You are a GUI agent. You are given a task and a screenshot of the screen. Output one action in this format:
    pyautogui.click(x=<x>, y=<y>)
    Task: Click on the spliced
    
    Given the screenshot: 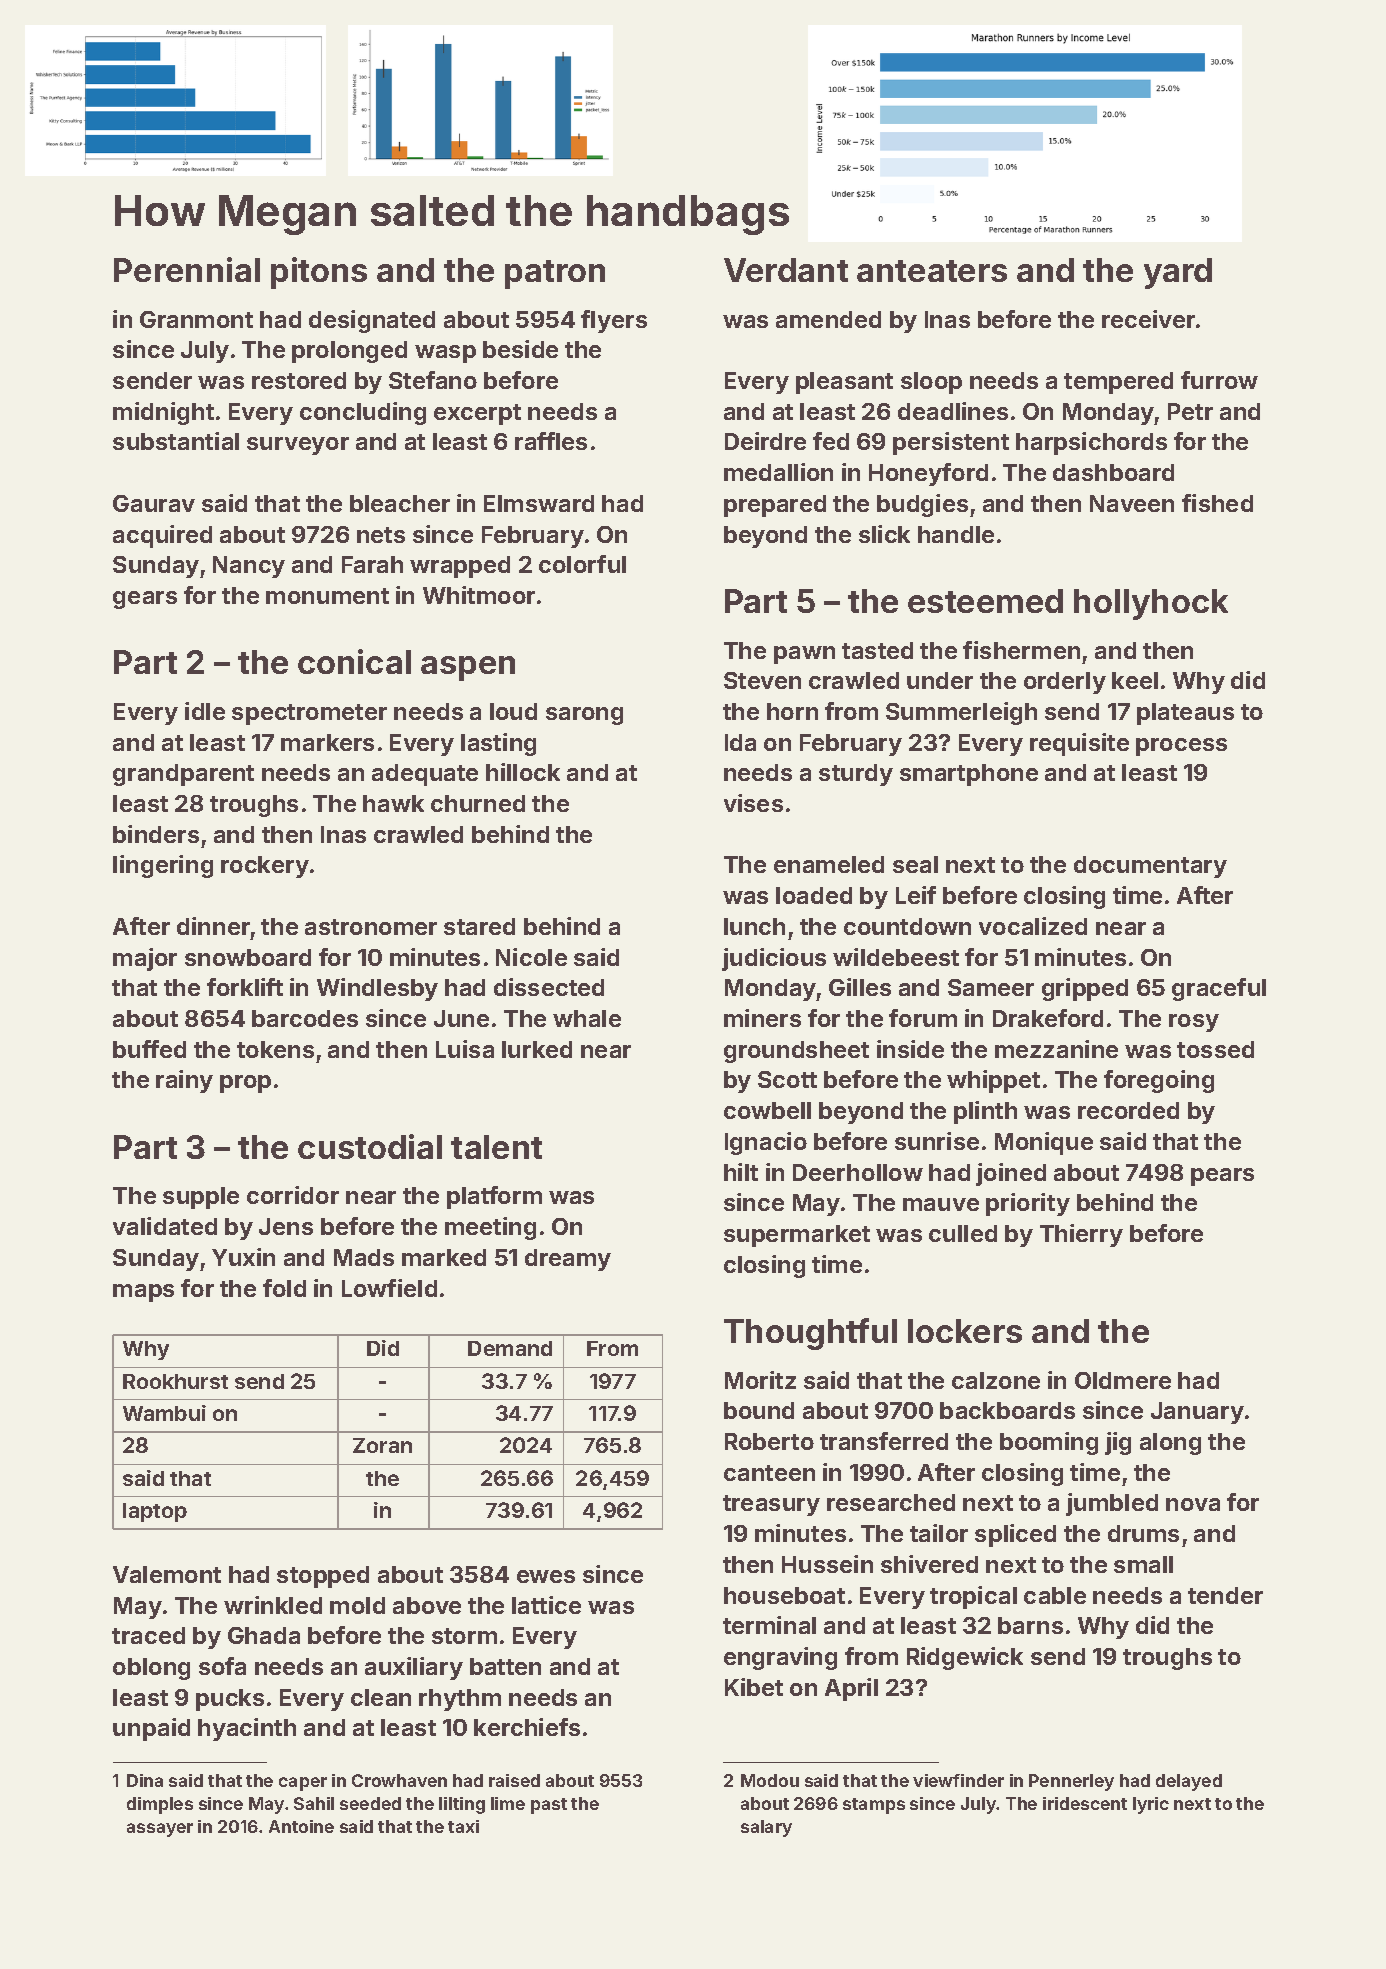 What is the action you would take?
    pyautogui.click(x=1015, y=1535)
